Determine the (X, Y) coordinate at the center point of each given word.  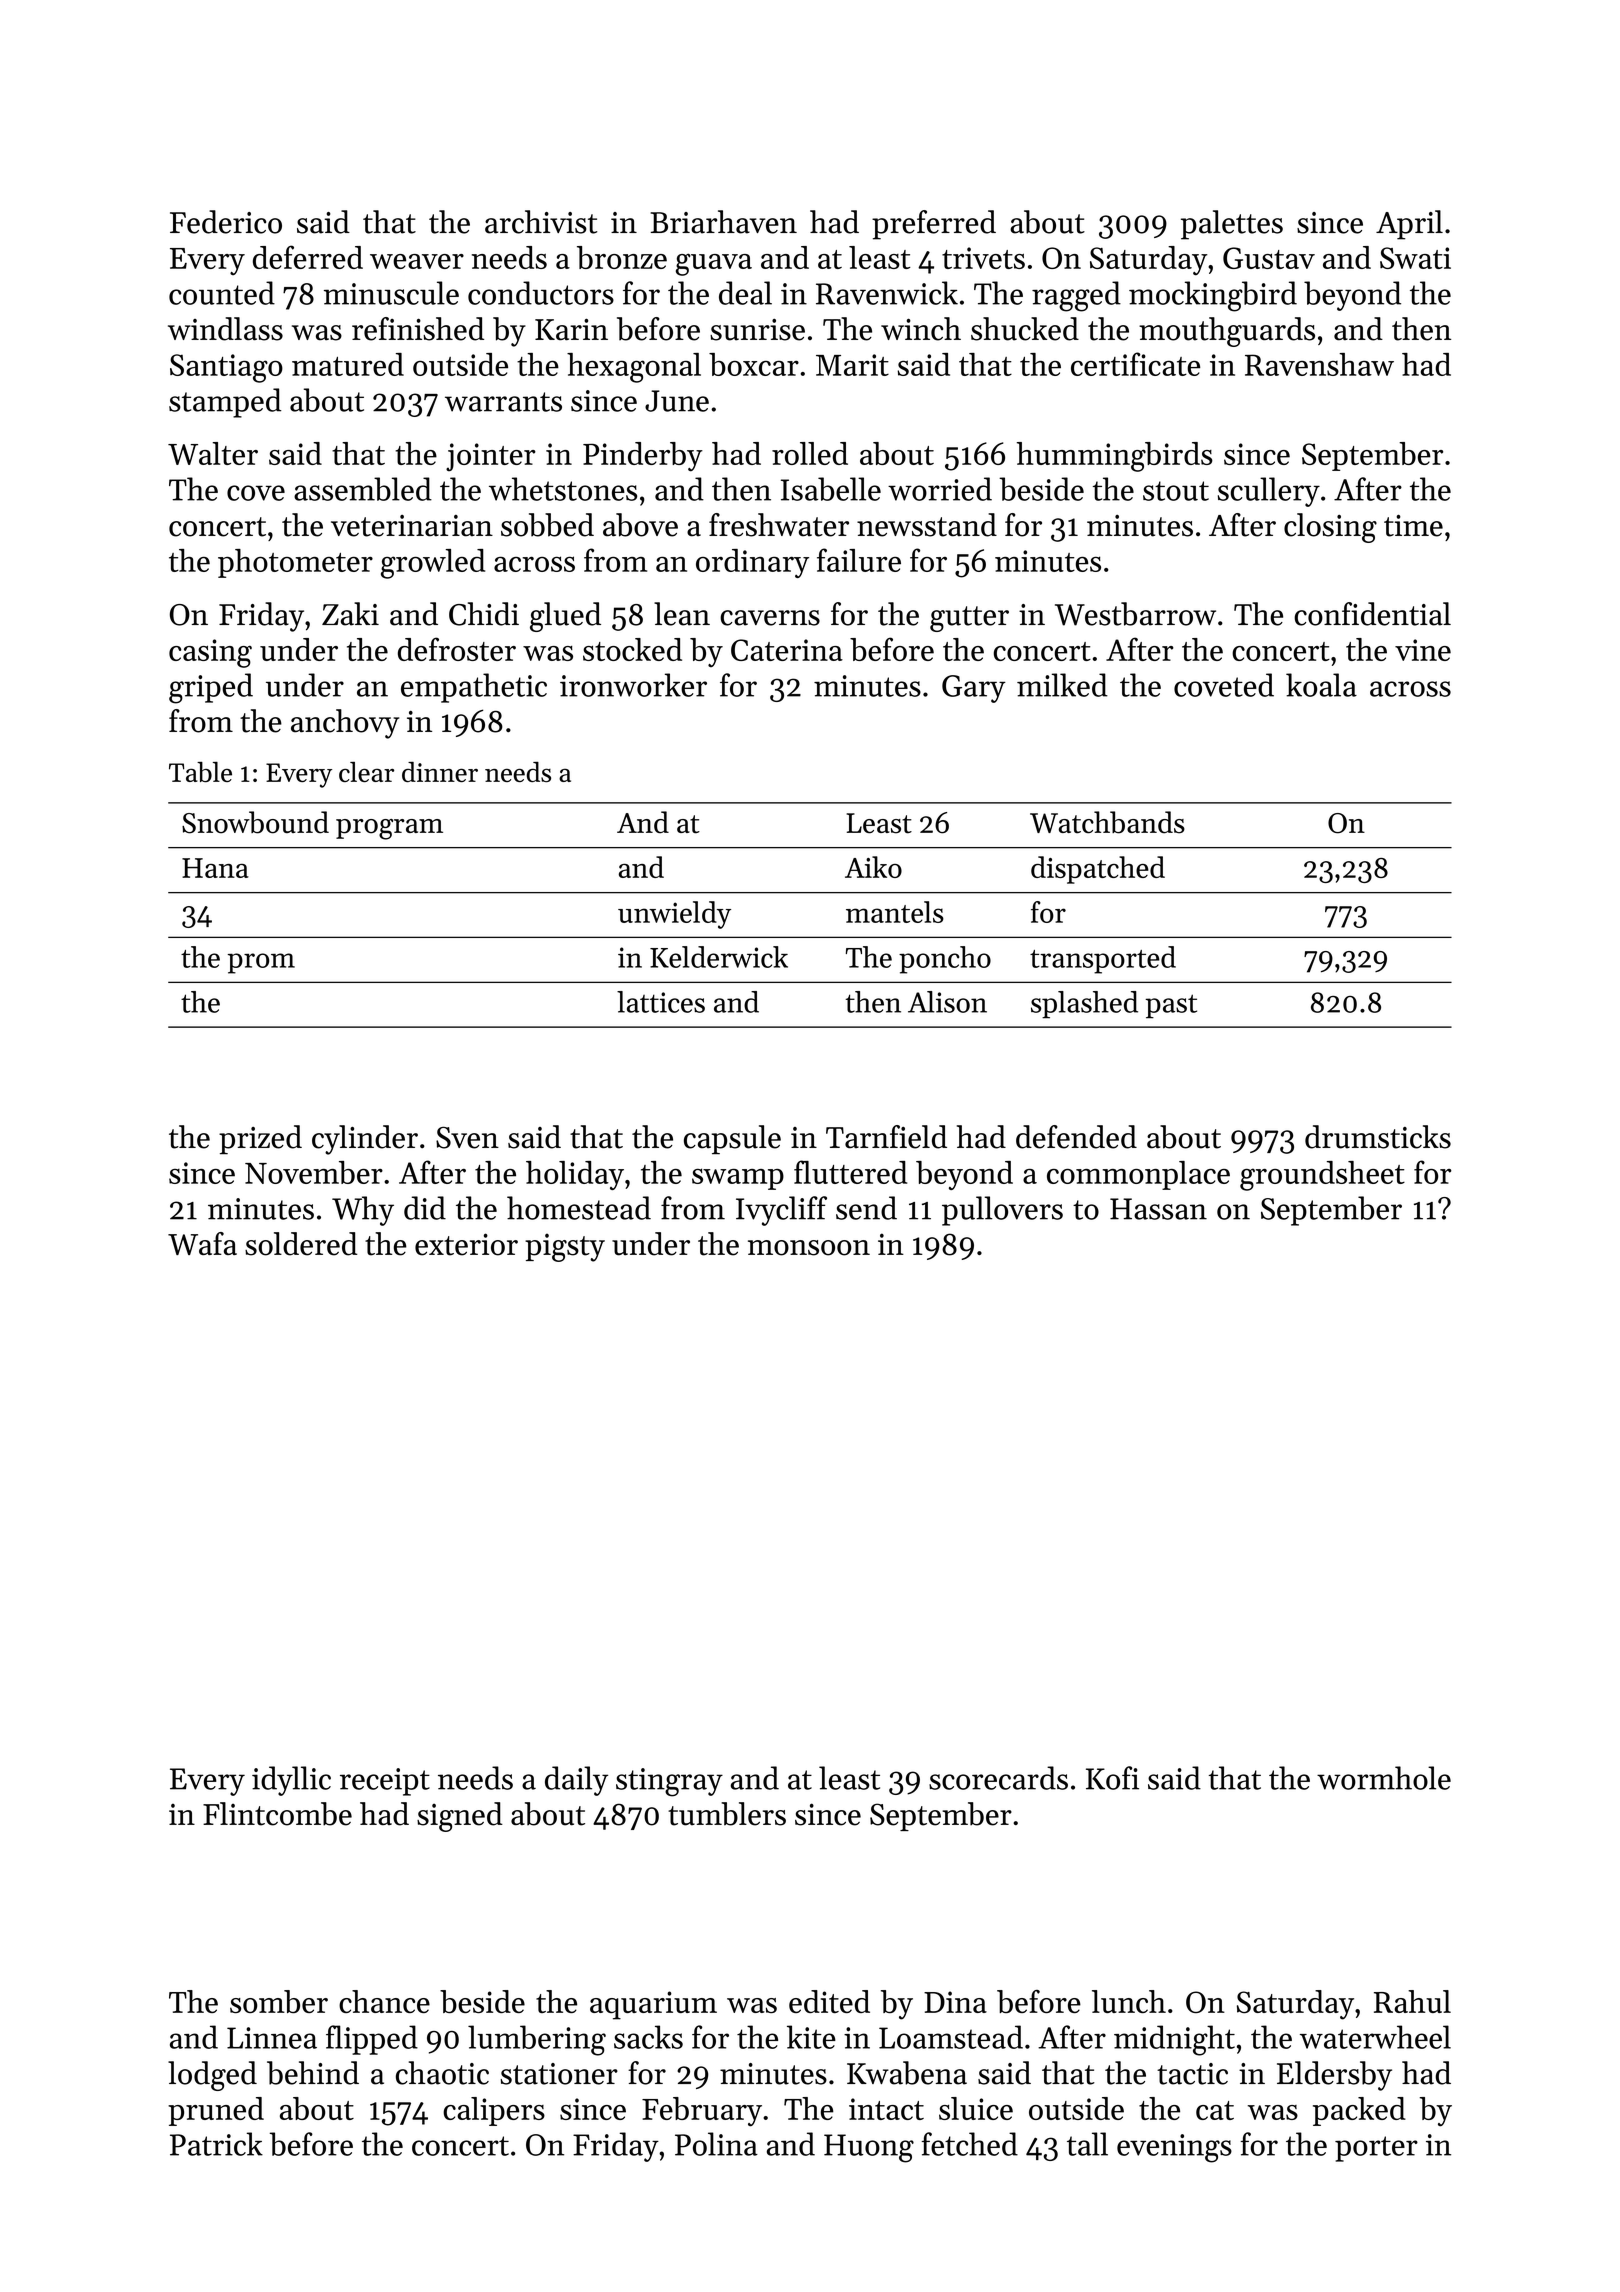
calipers (494, 2111)
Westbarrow (1135, 614)
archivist (541, 222)
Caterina (787, 650)
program (389, 829)
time (1413, 526)
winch (921, 329)
